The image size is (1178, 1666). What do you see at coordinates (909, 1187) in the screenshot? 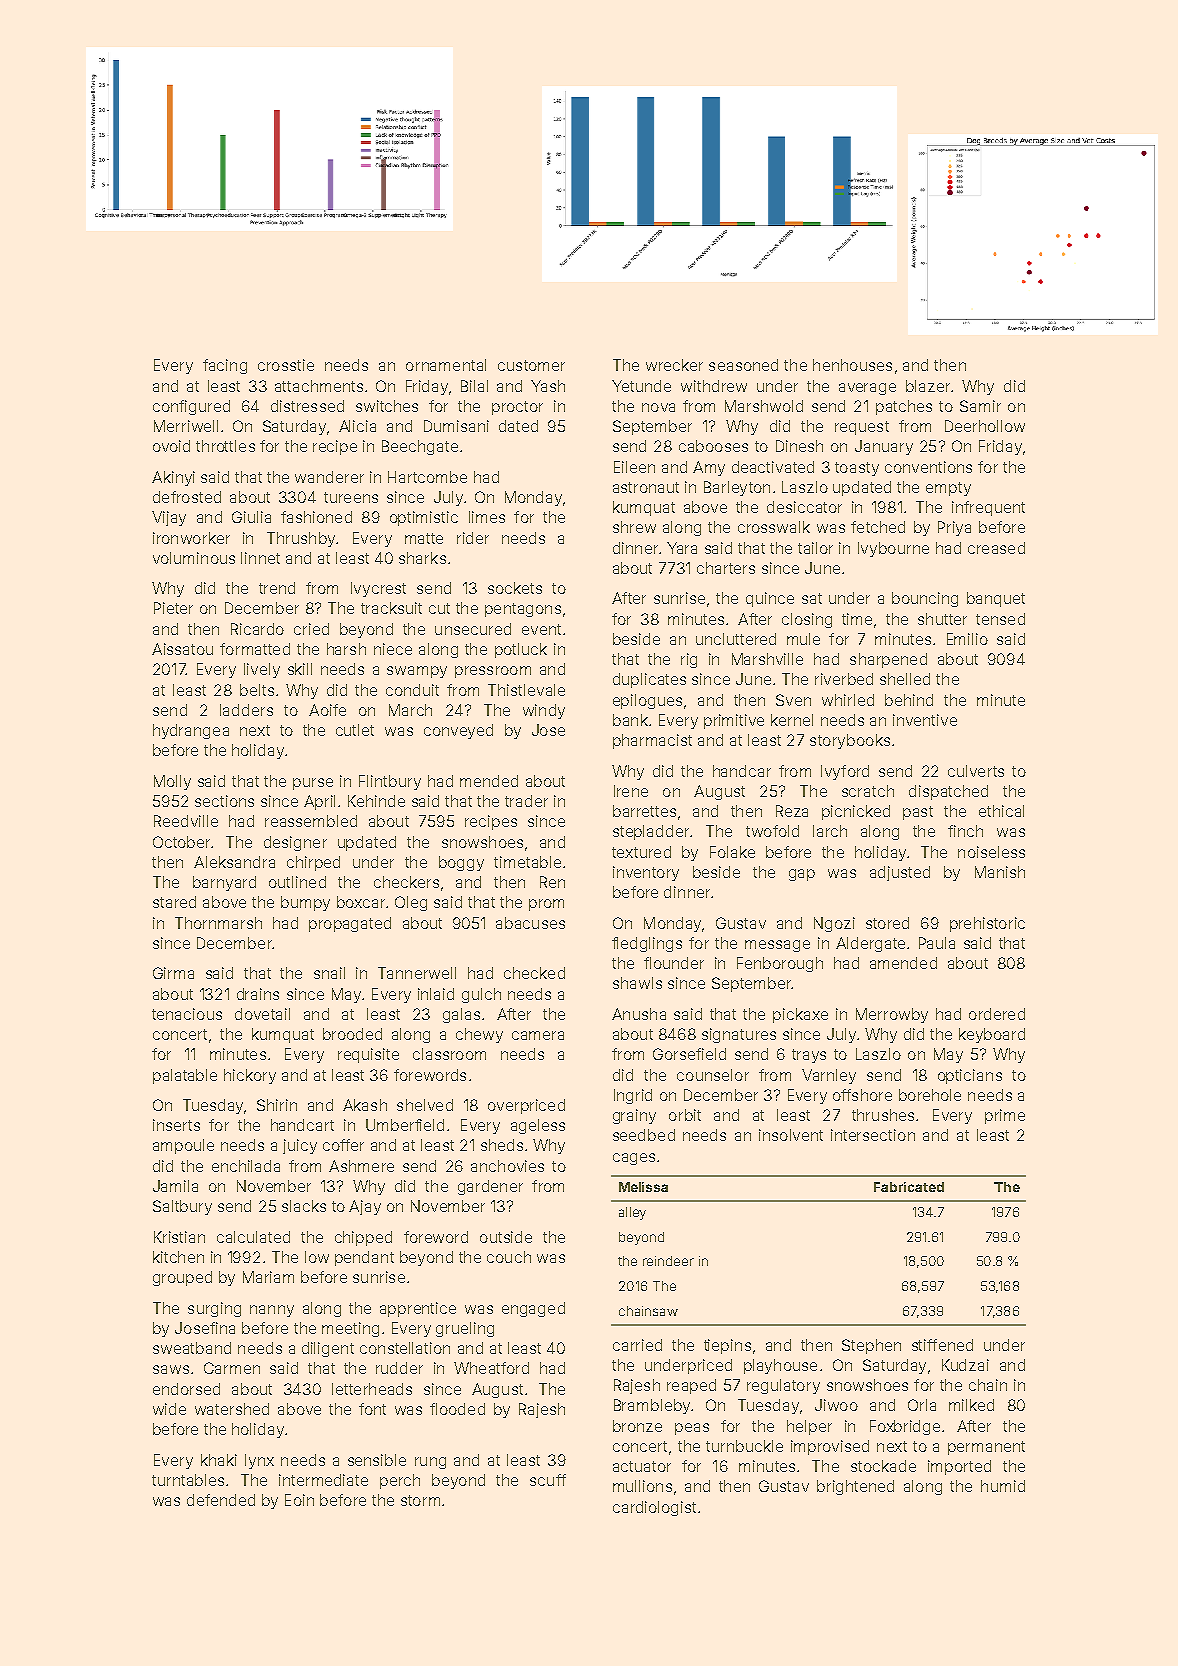
I see `Fabricated` at bounding box center [909, 1187].
